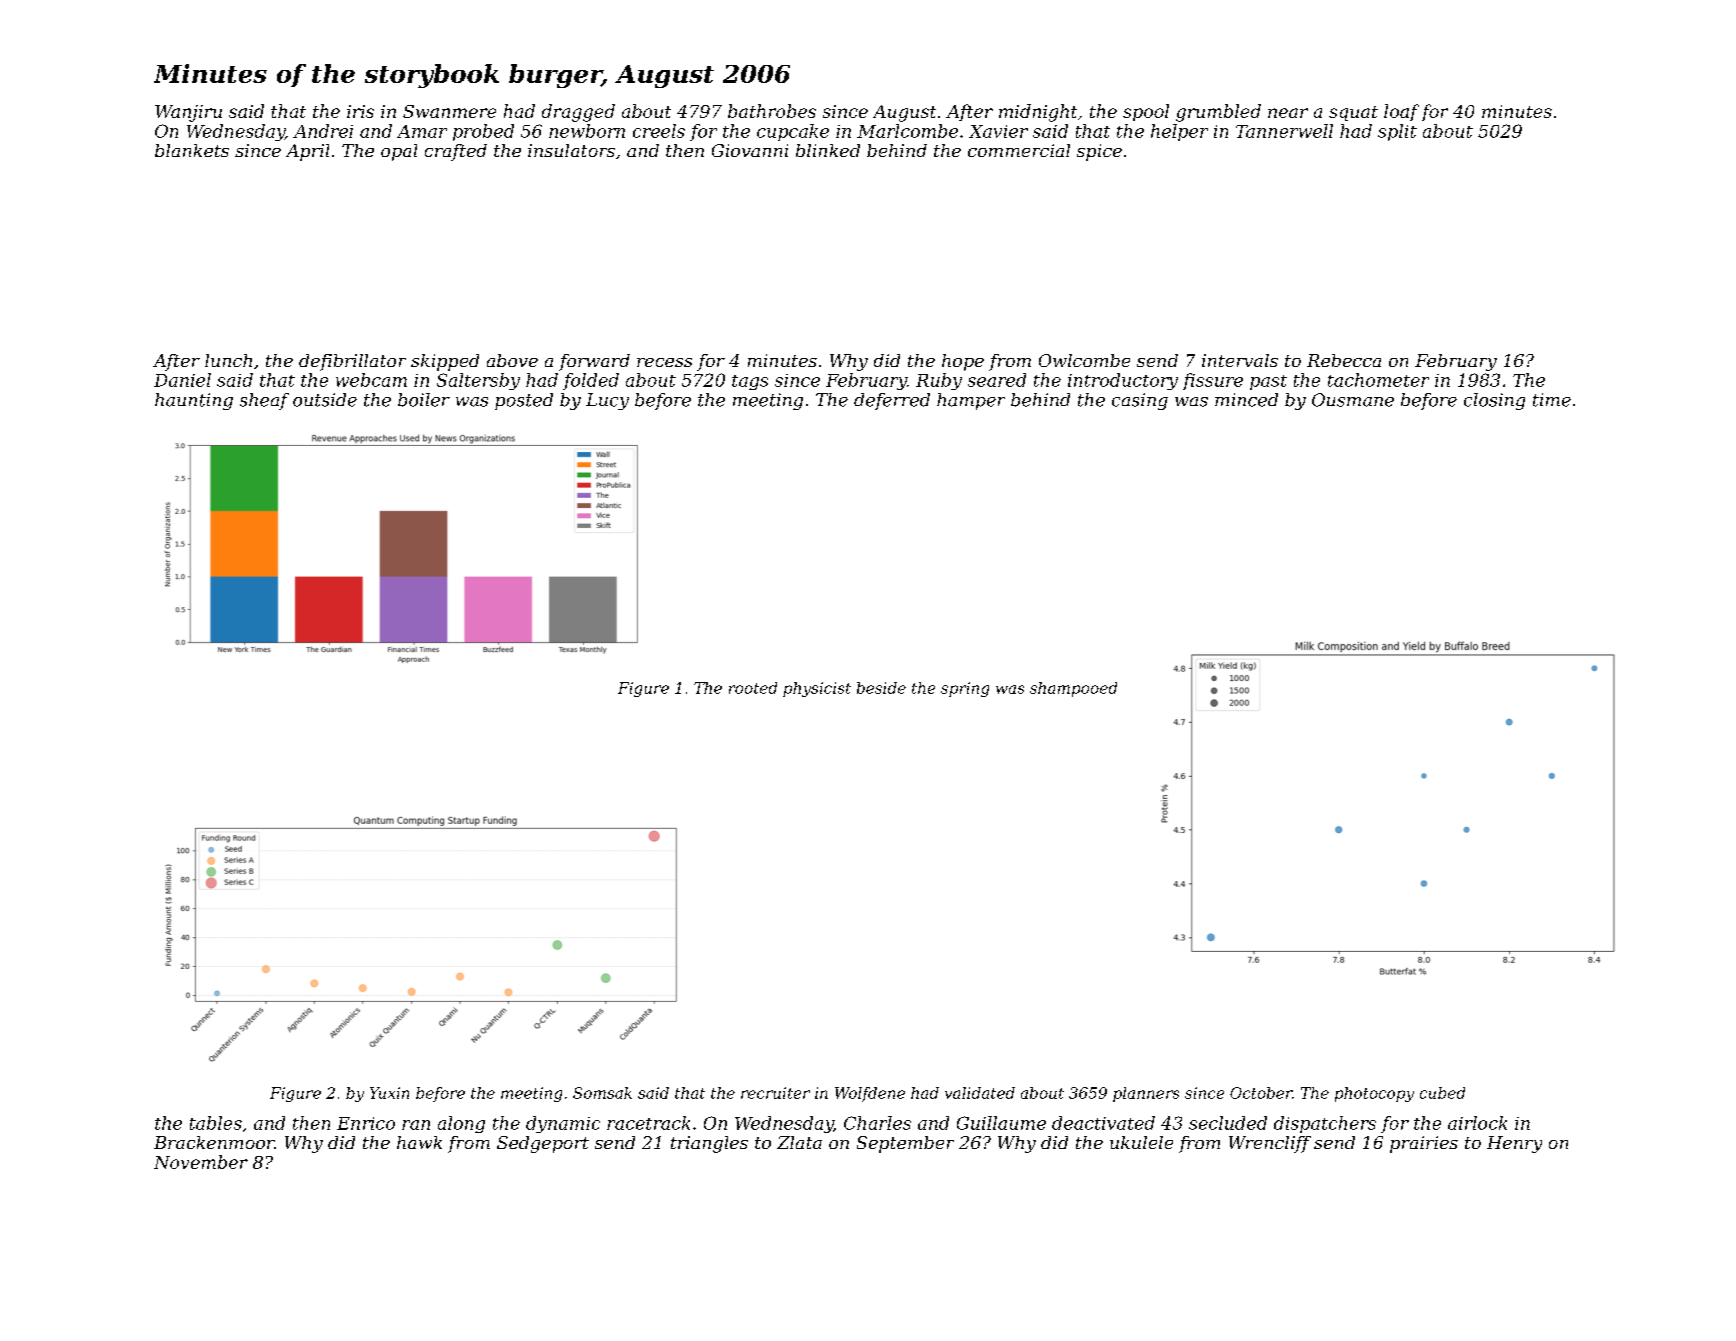 The image size is (1736, 1341). I want to click on bathrobes, so click(772, 111).
